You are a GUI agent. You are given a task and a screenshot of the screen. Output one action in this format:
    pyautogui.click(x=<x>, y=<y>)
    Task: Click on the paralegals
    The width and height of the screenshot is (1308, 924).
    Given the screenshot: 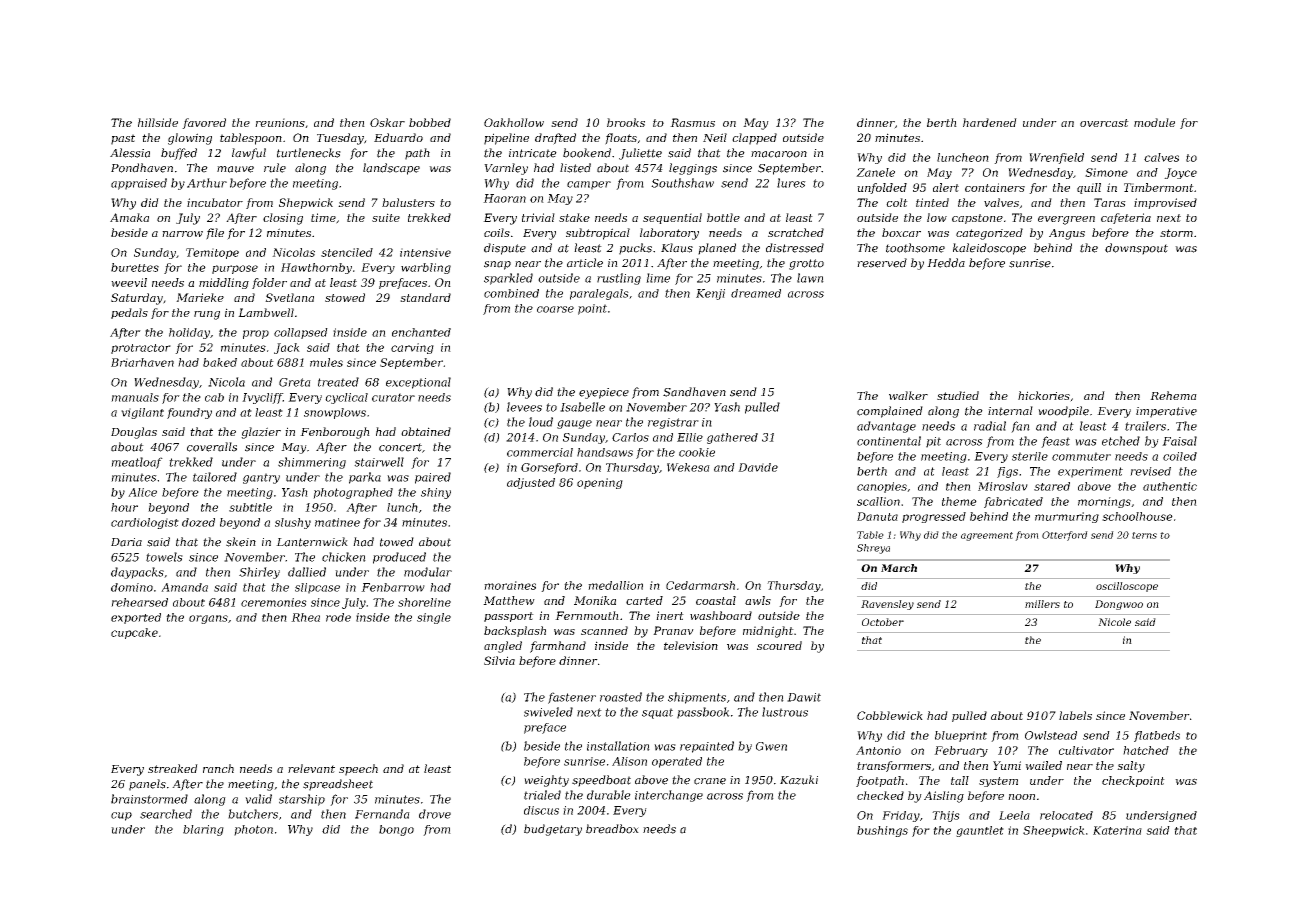 What is the action you would take?
    pyautogui.click(x=599, y=294)
